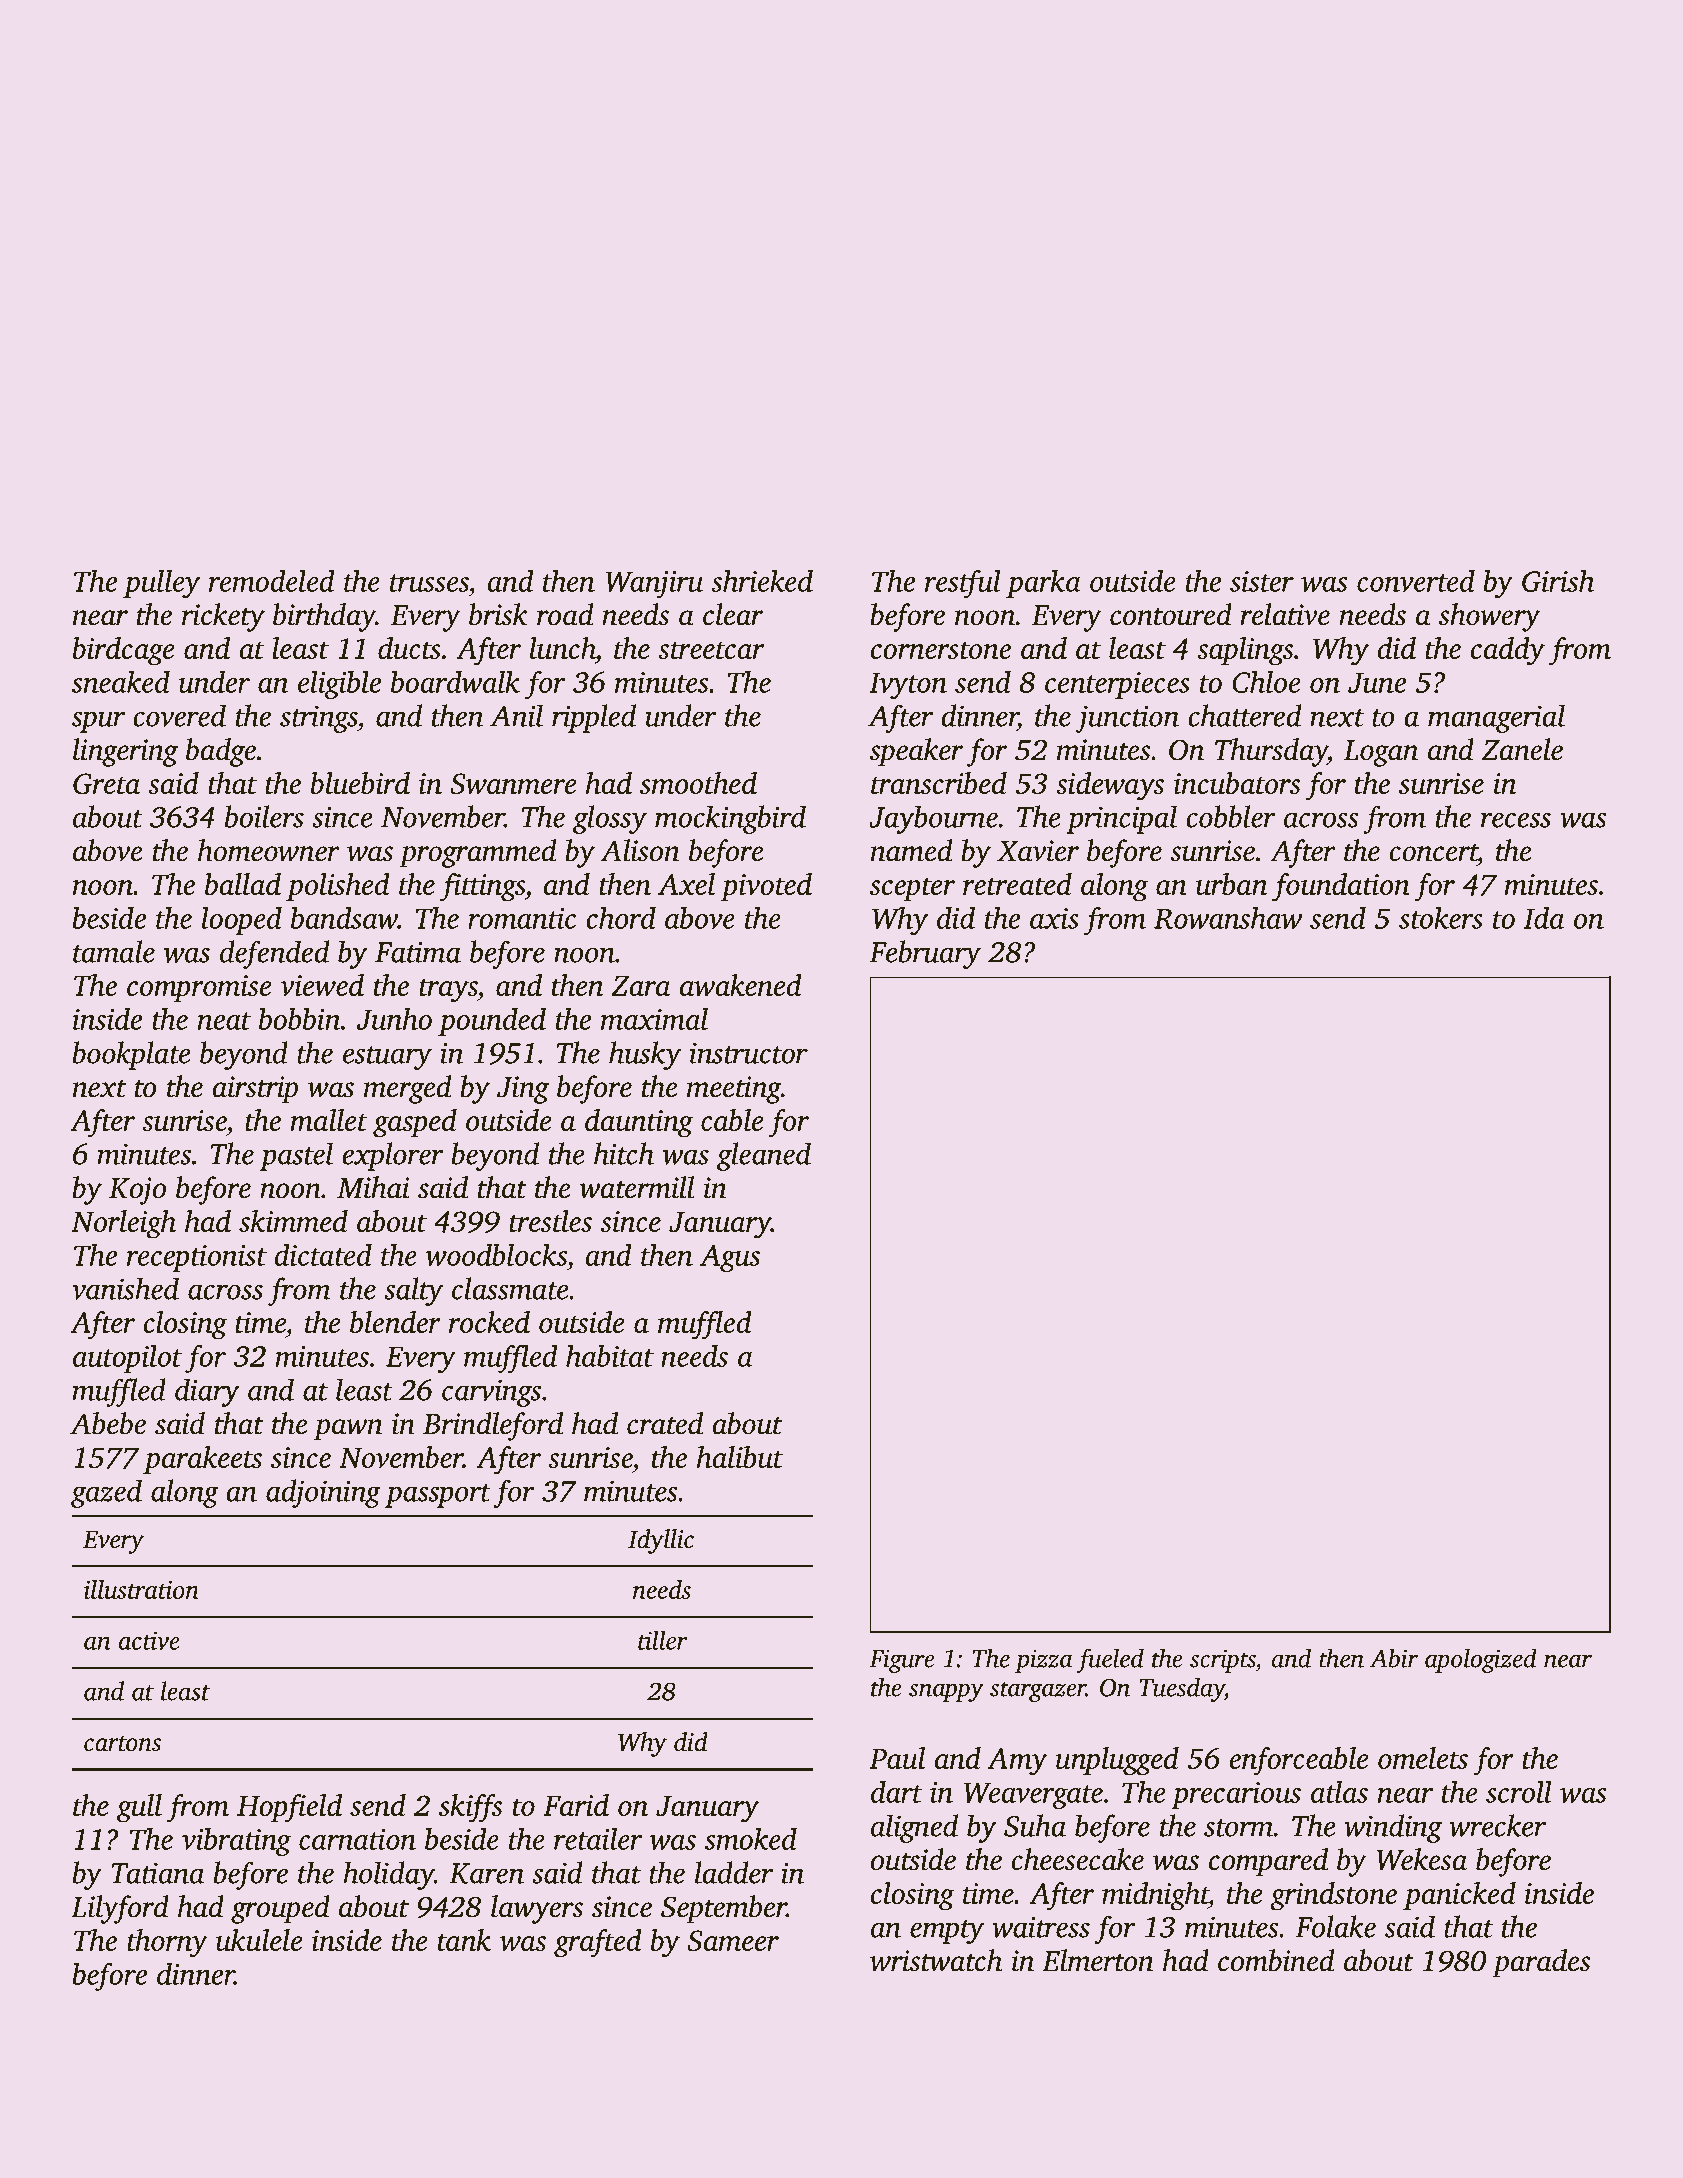 The height and width of the screenshot is (2178, 1683). I want to click on wristwatch, so click(936, 1960).
